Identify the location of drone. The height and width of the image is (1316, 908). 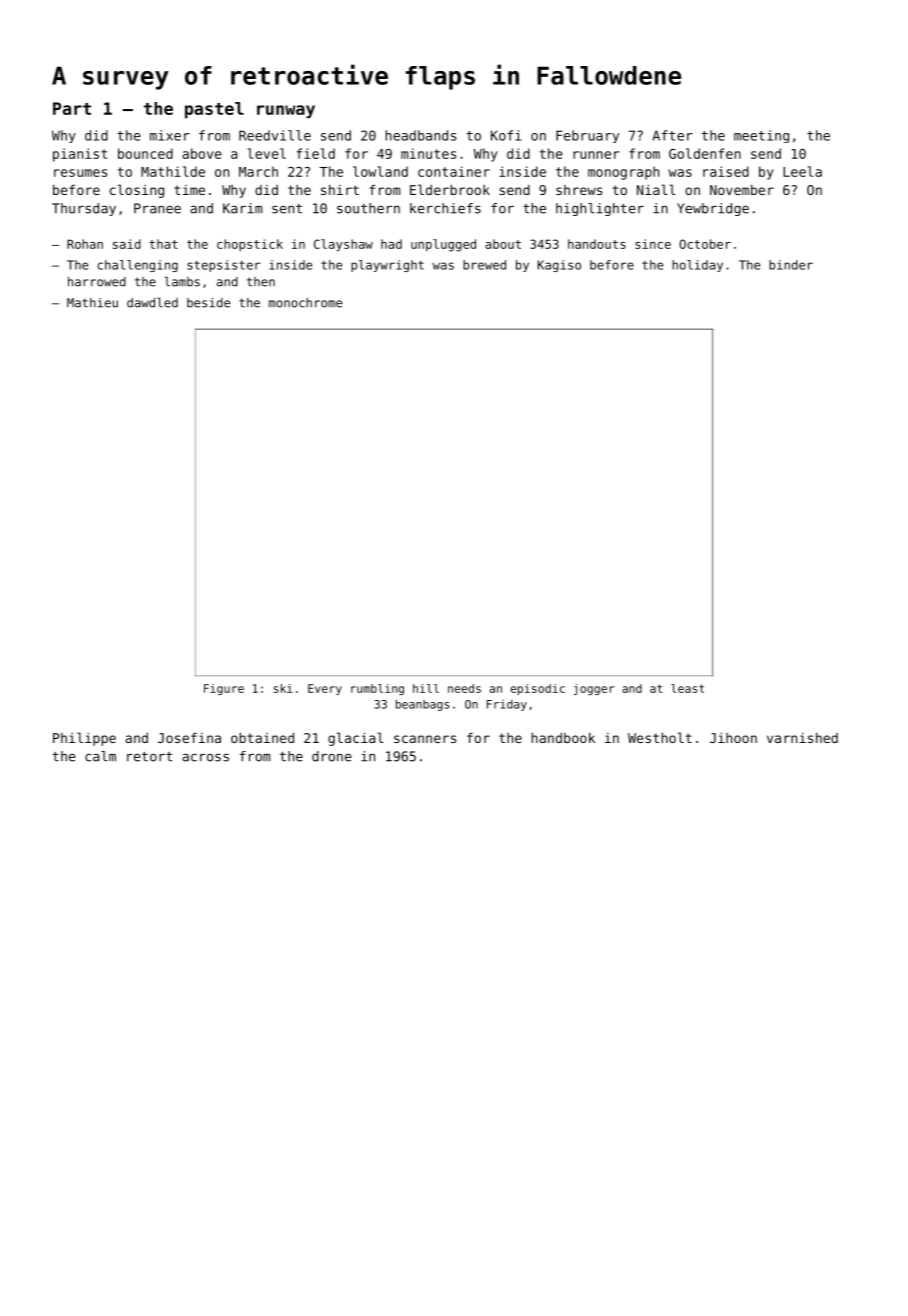
(332, 756).
